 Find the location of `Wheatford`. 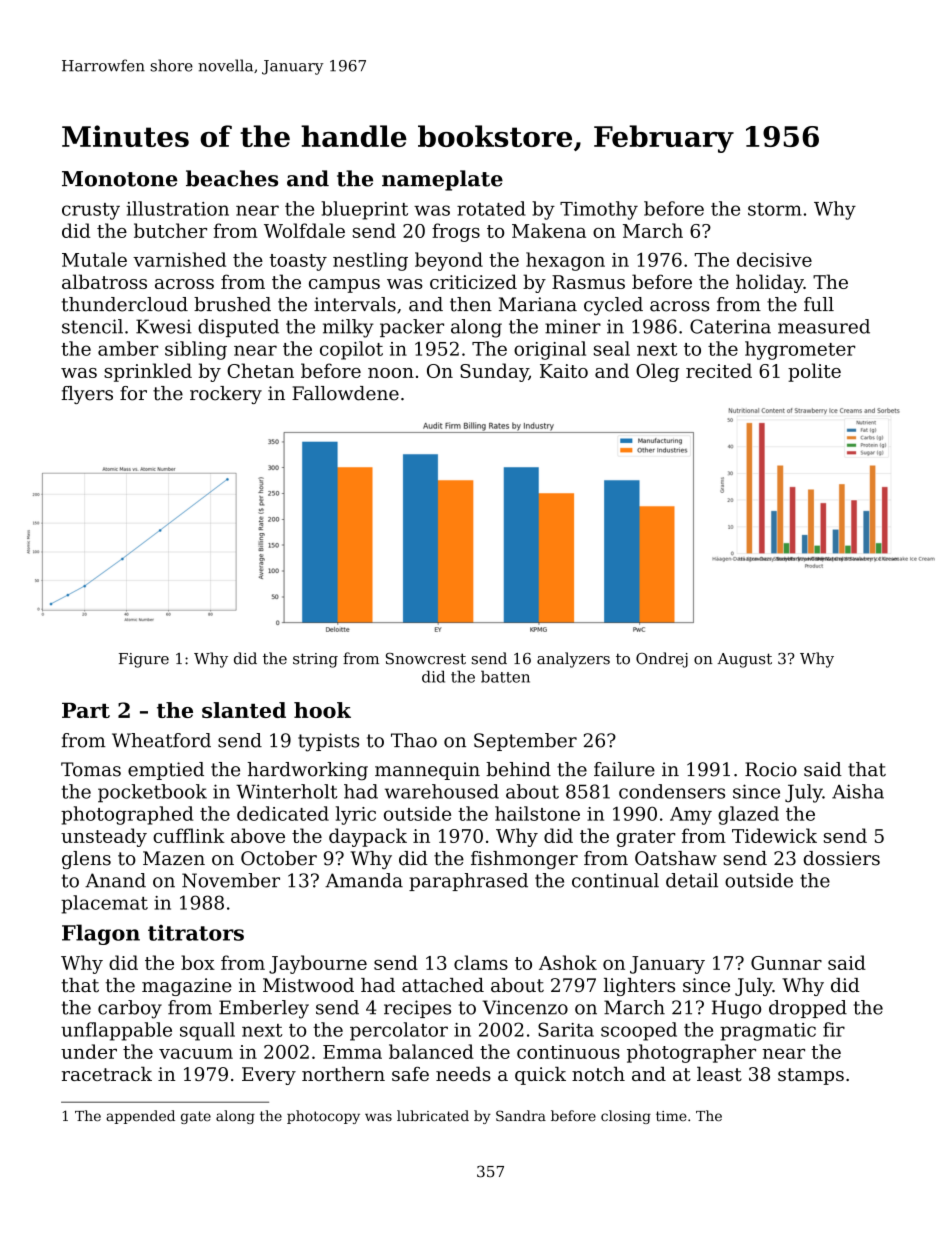

Wheatford is located at coordinates (161, 740).
